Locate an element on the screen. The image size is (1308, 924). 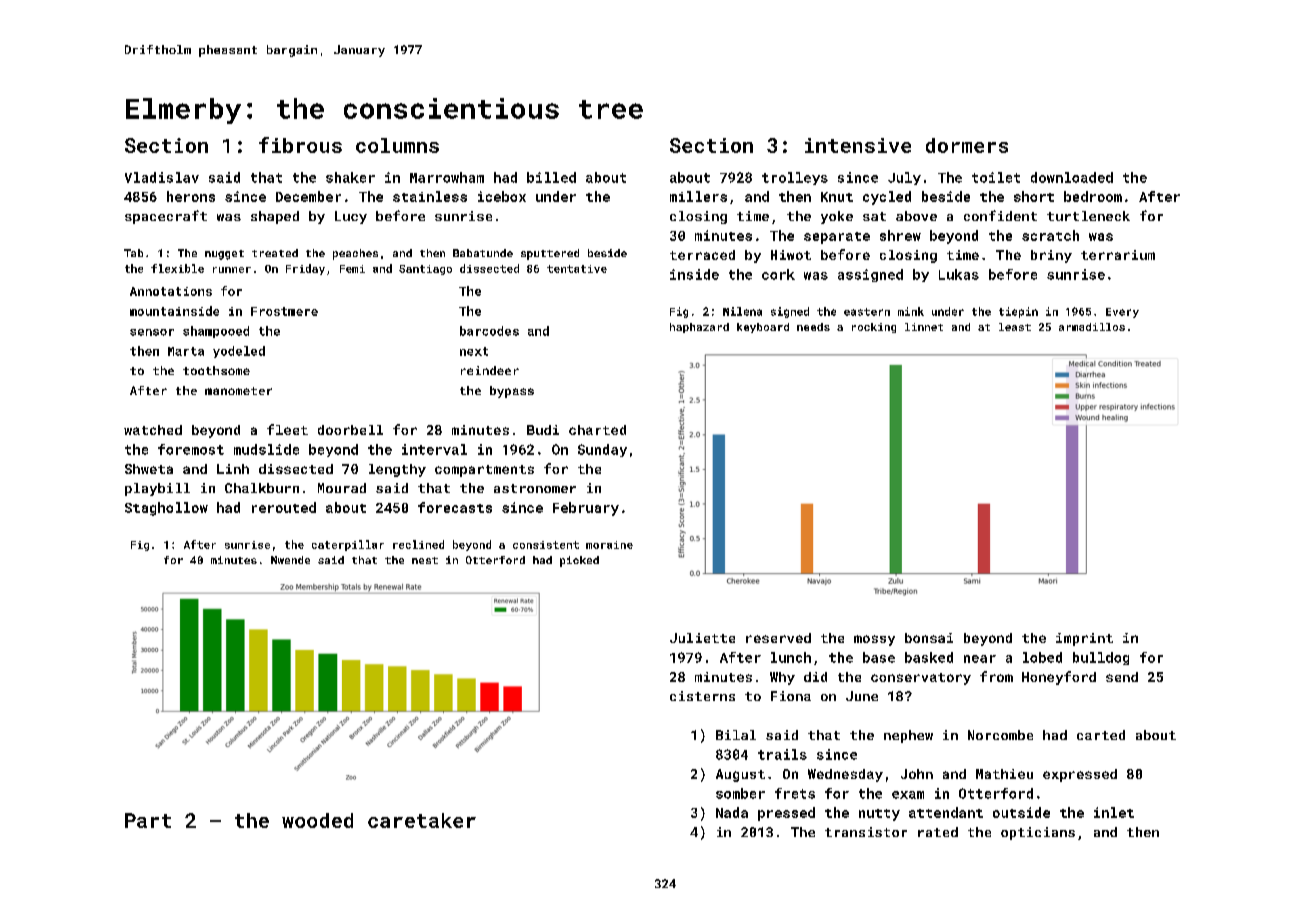
carted is located at coordinates (1101, 735).
